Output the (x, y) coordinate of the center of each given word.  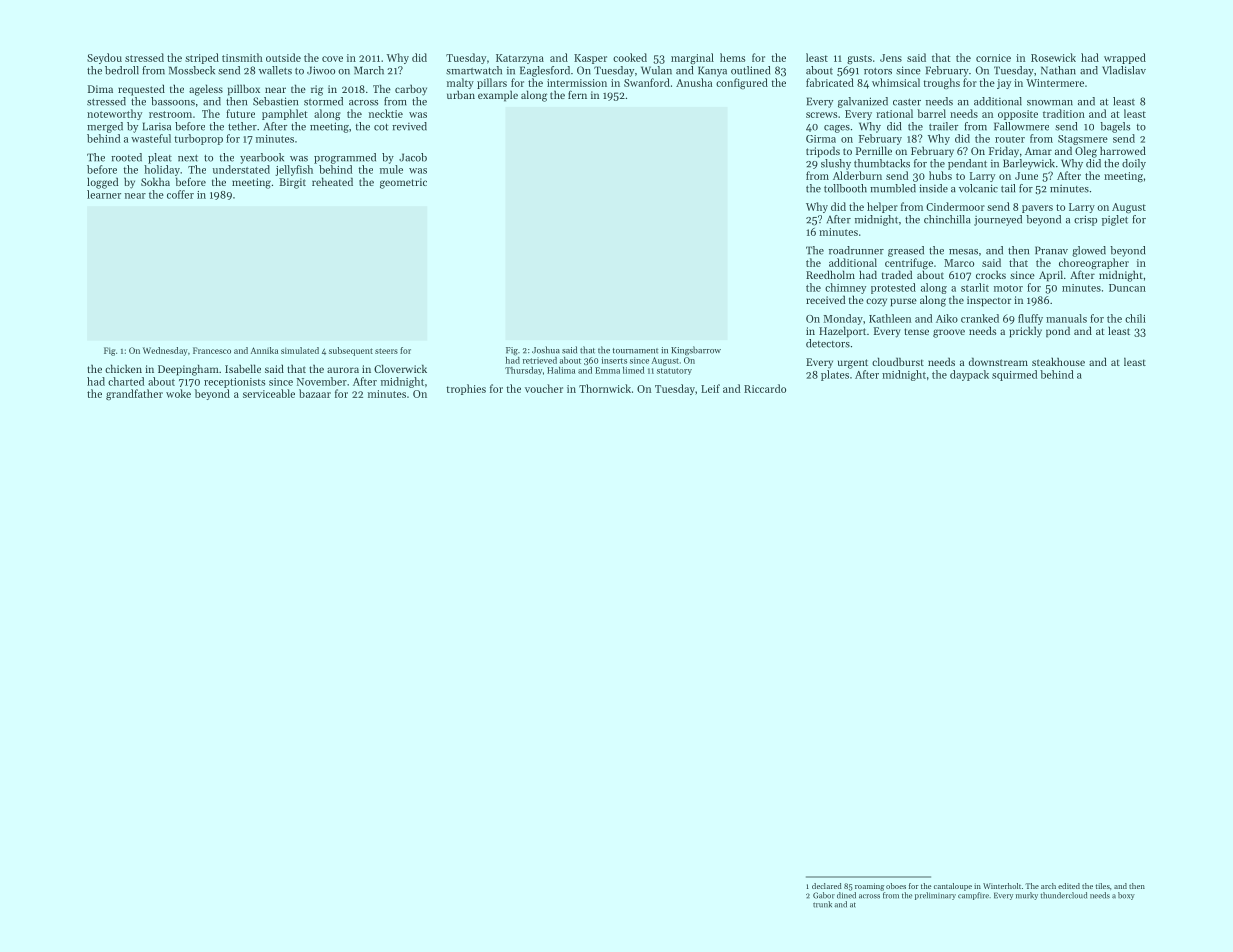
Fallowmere (1021, 126)
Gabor (824, 895)
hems (732, 57)
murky (1027, 896)
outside (283, 57)
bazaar (315, 393)
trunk (822, 904)
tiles (1102, 886)
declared (827, 886)
